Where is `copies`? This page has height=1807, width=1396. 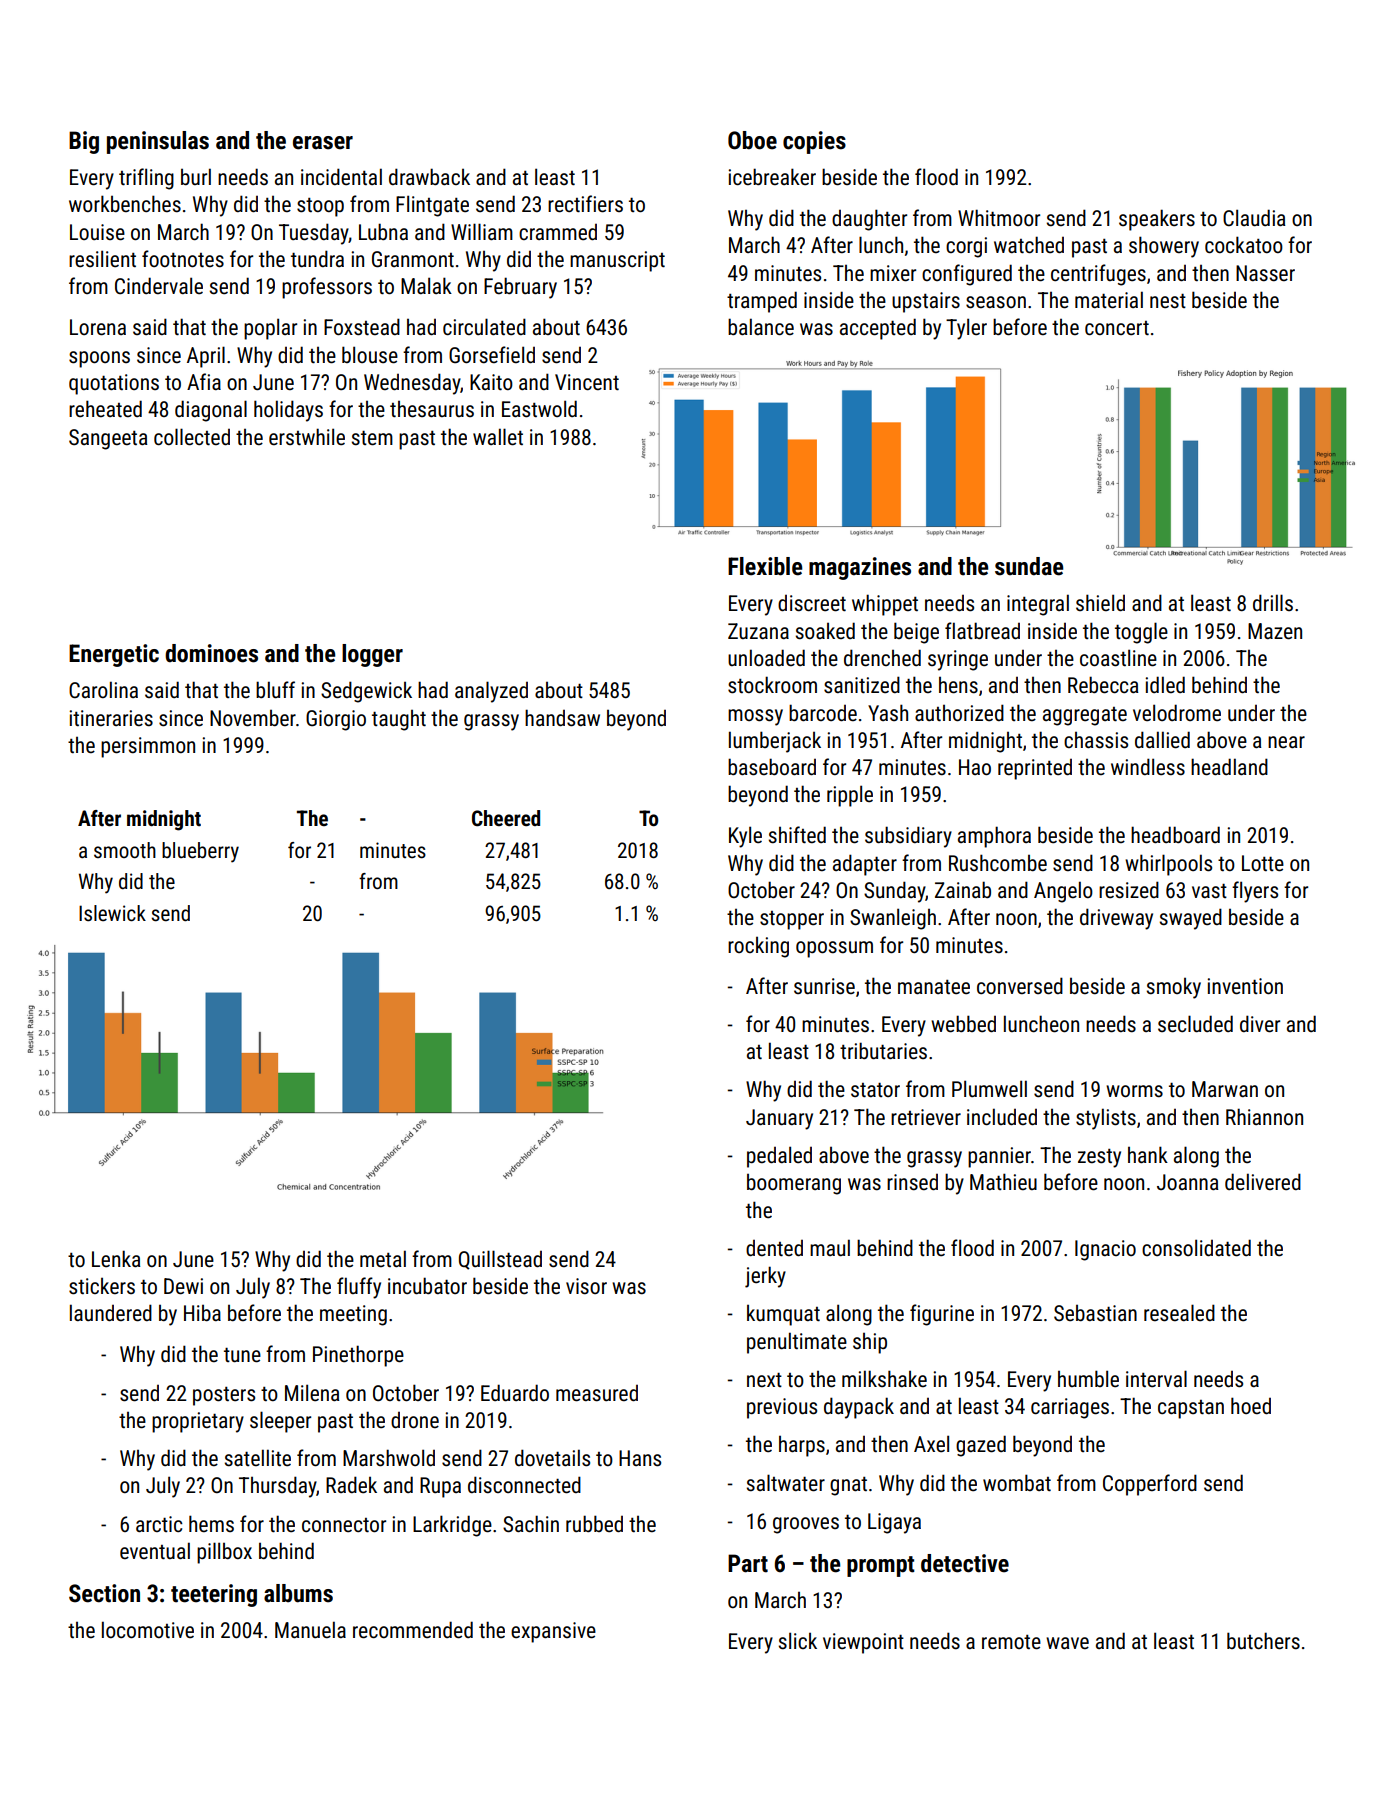 copies is located at coordinates (814, 142).
